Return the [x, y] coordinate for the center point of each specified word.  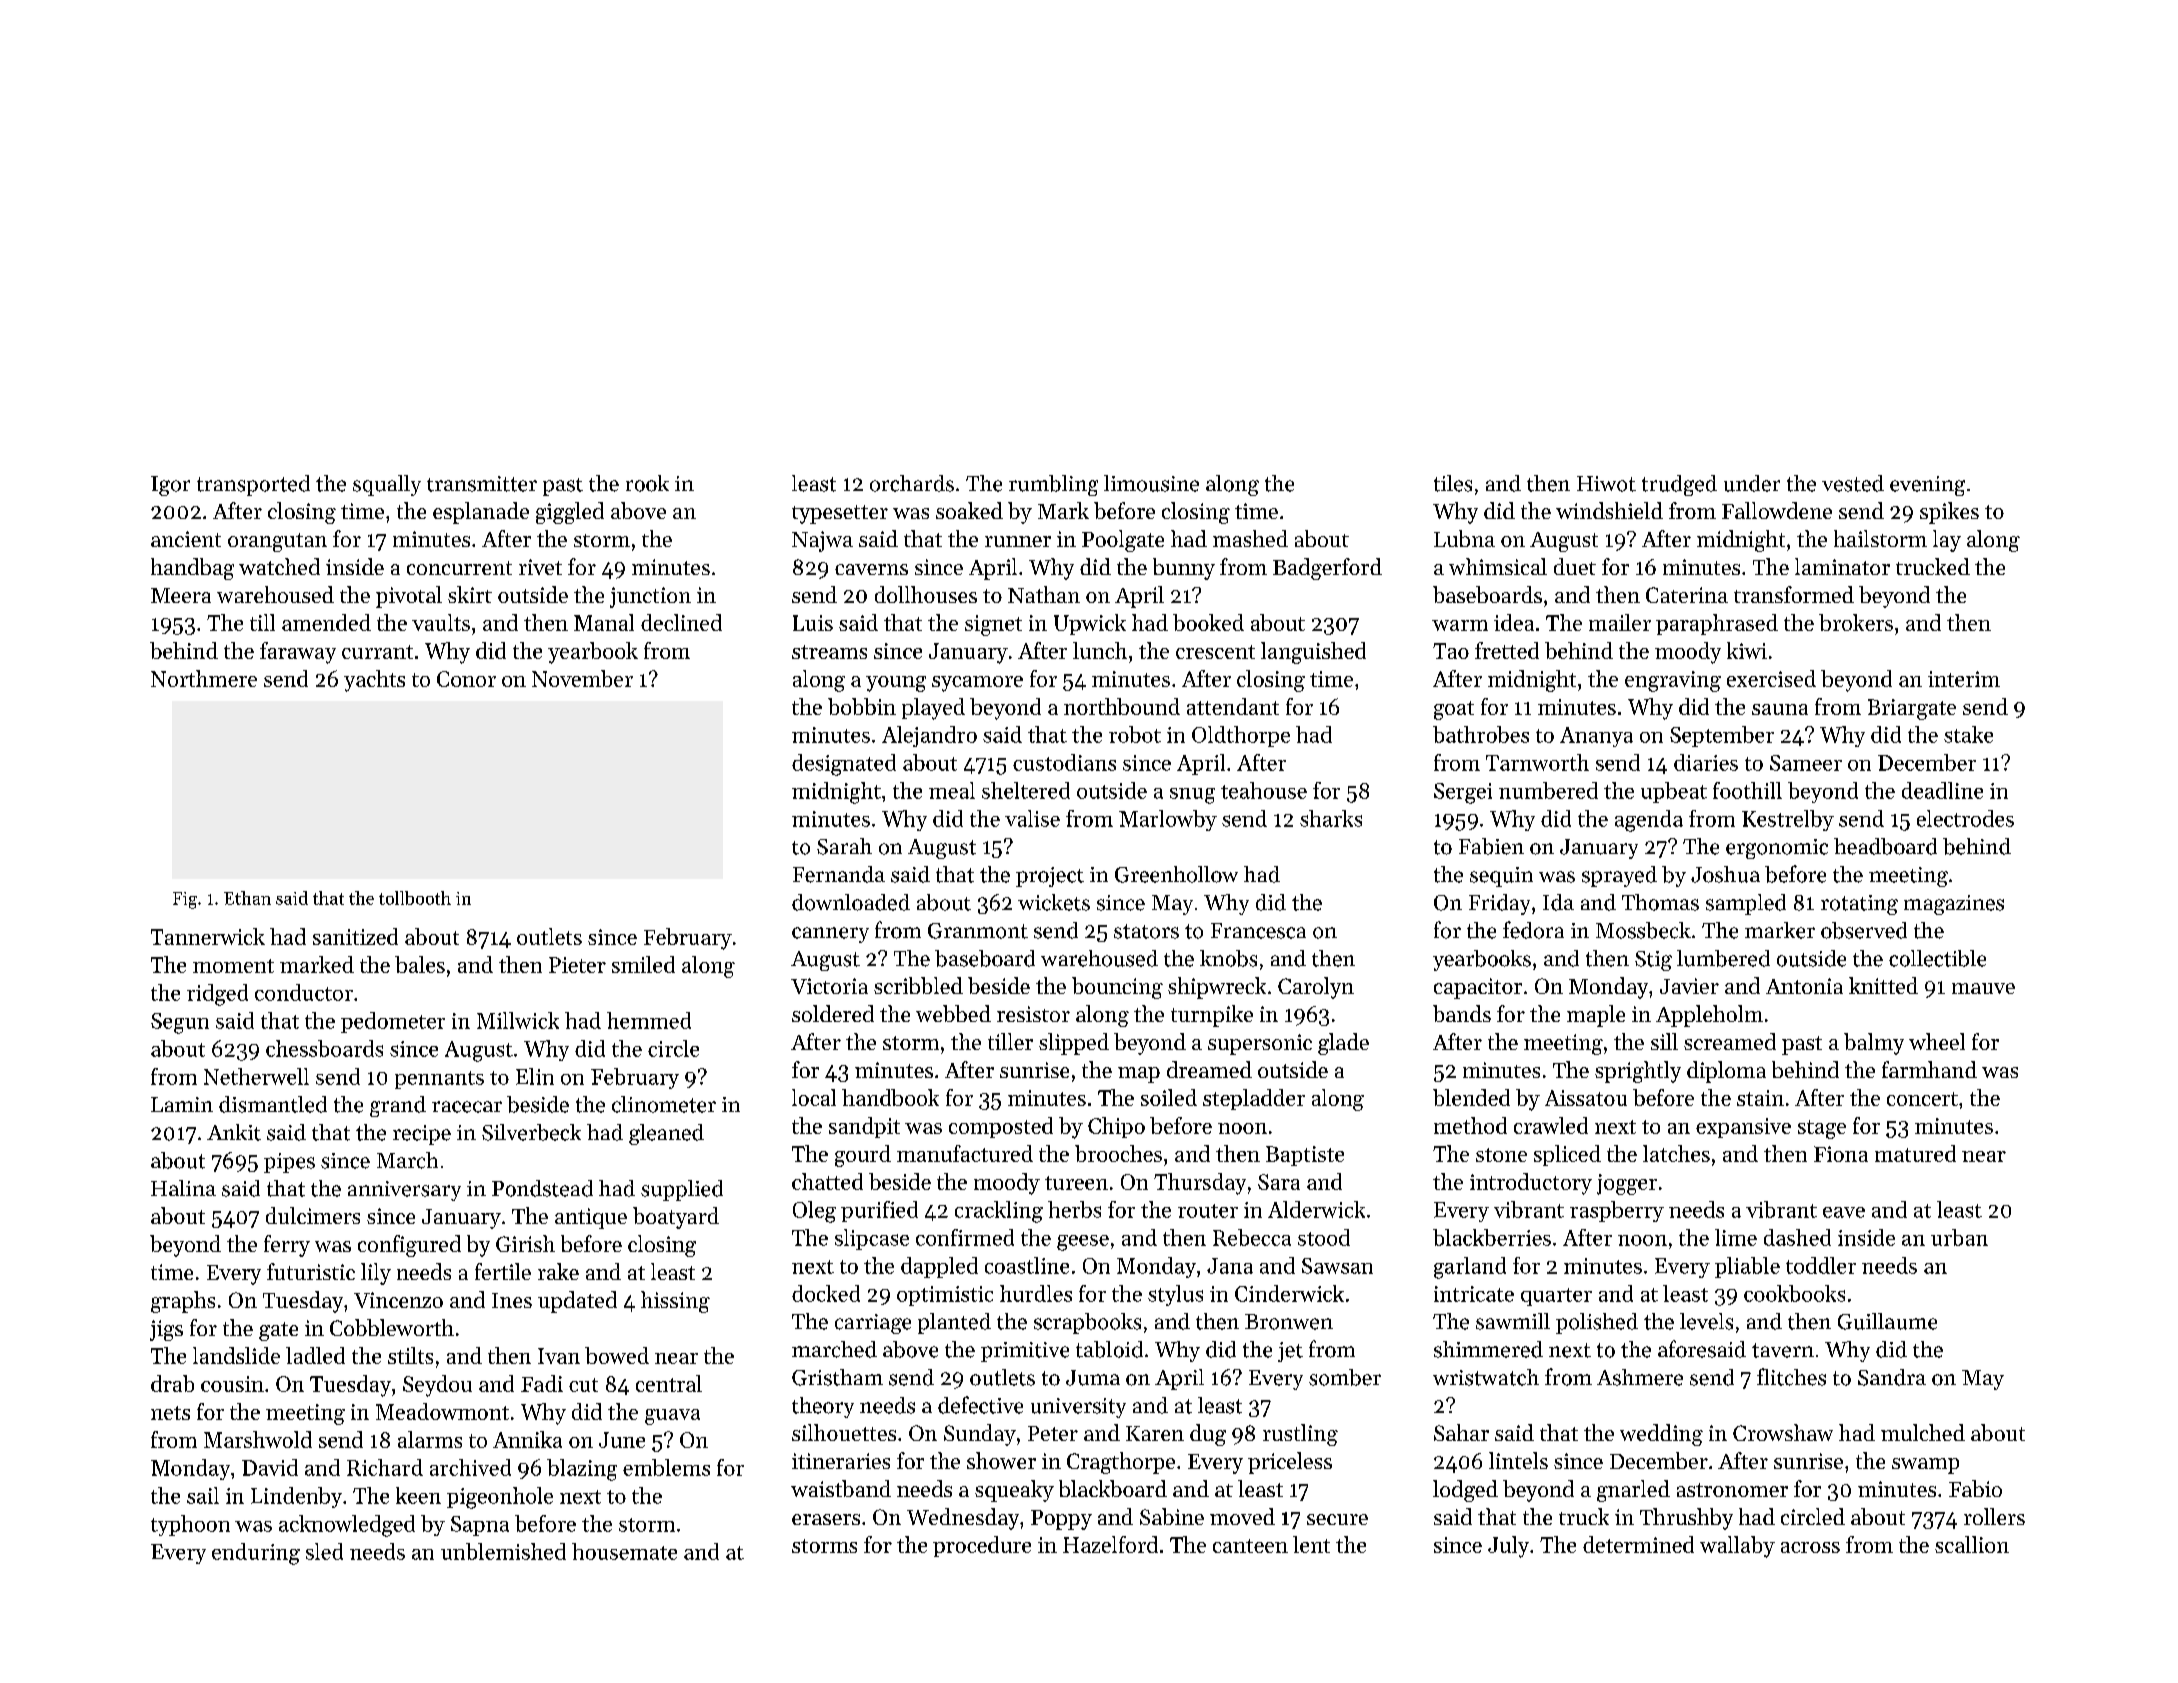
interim [1964, 679]
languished [1313, 653]
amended [326, 622]
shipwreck [1217, 988]
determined [1638, 1544]
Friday [1499, 904]
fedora [1533, 930]
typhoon [190, 1525]
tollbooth [415, 898]
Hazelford [1110, 1544]
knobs [1228, 958]
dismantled [273, 1104]
